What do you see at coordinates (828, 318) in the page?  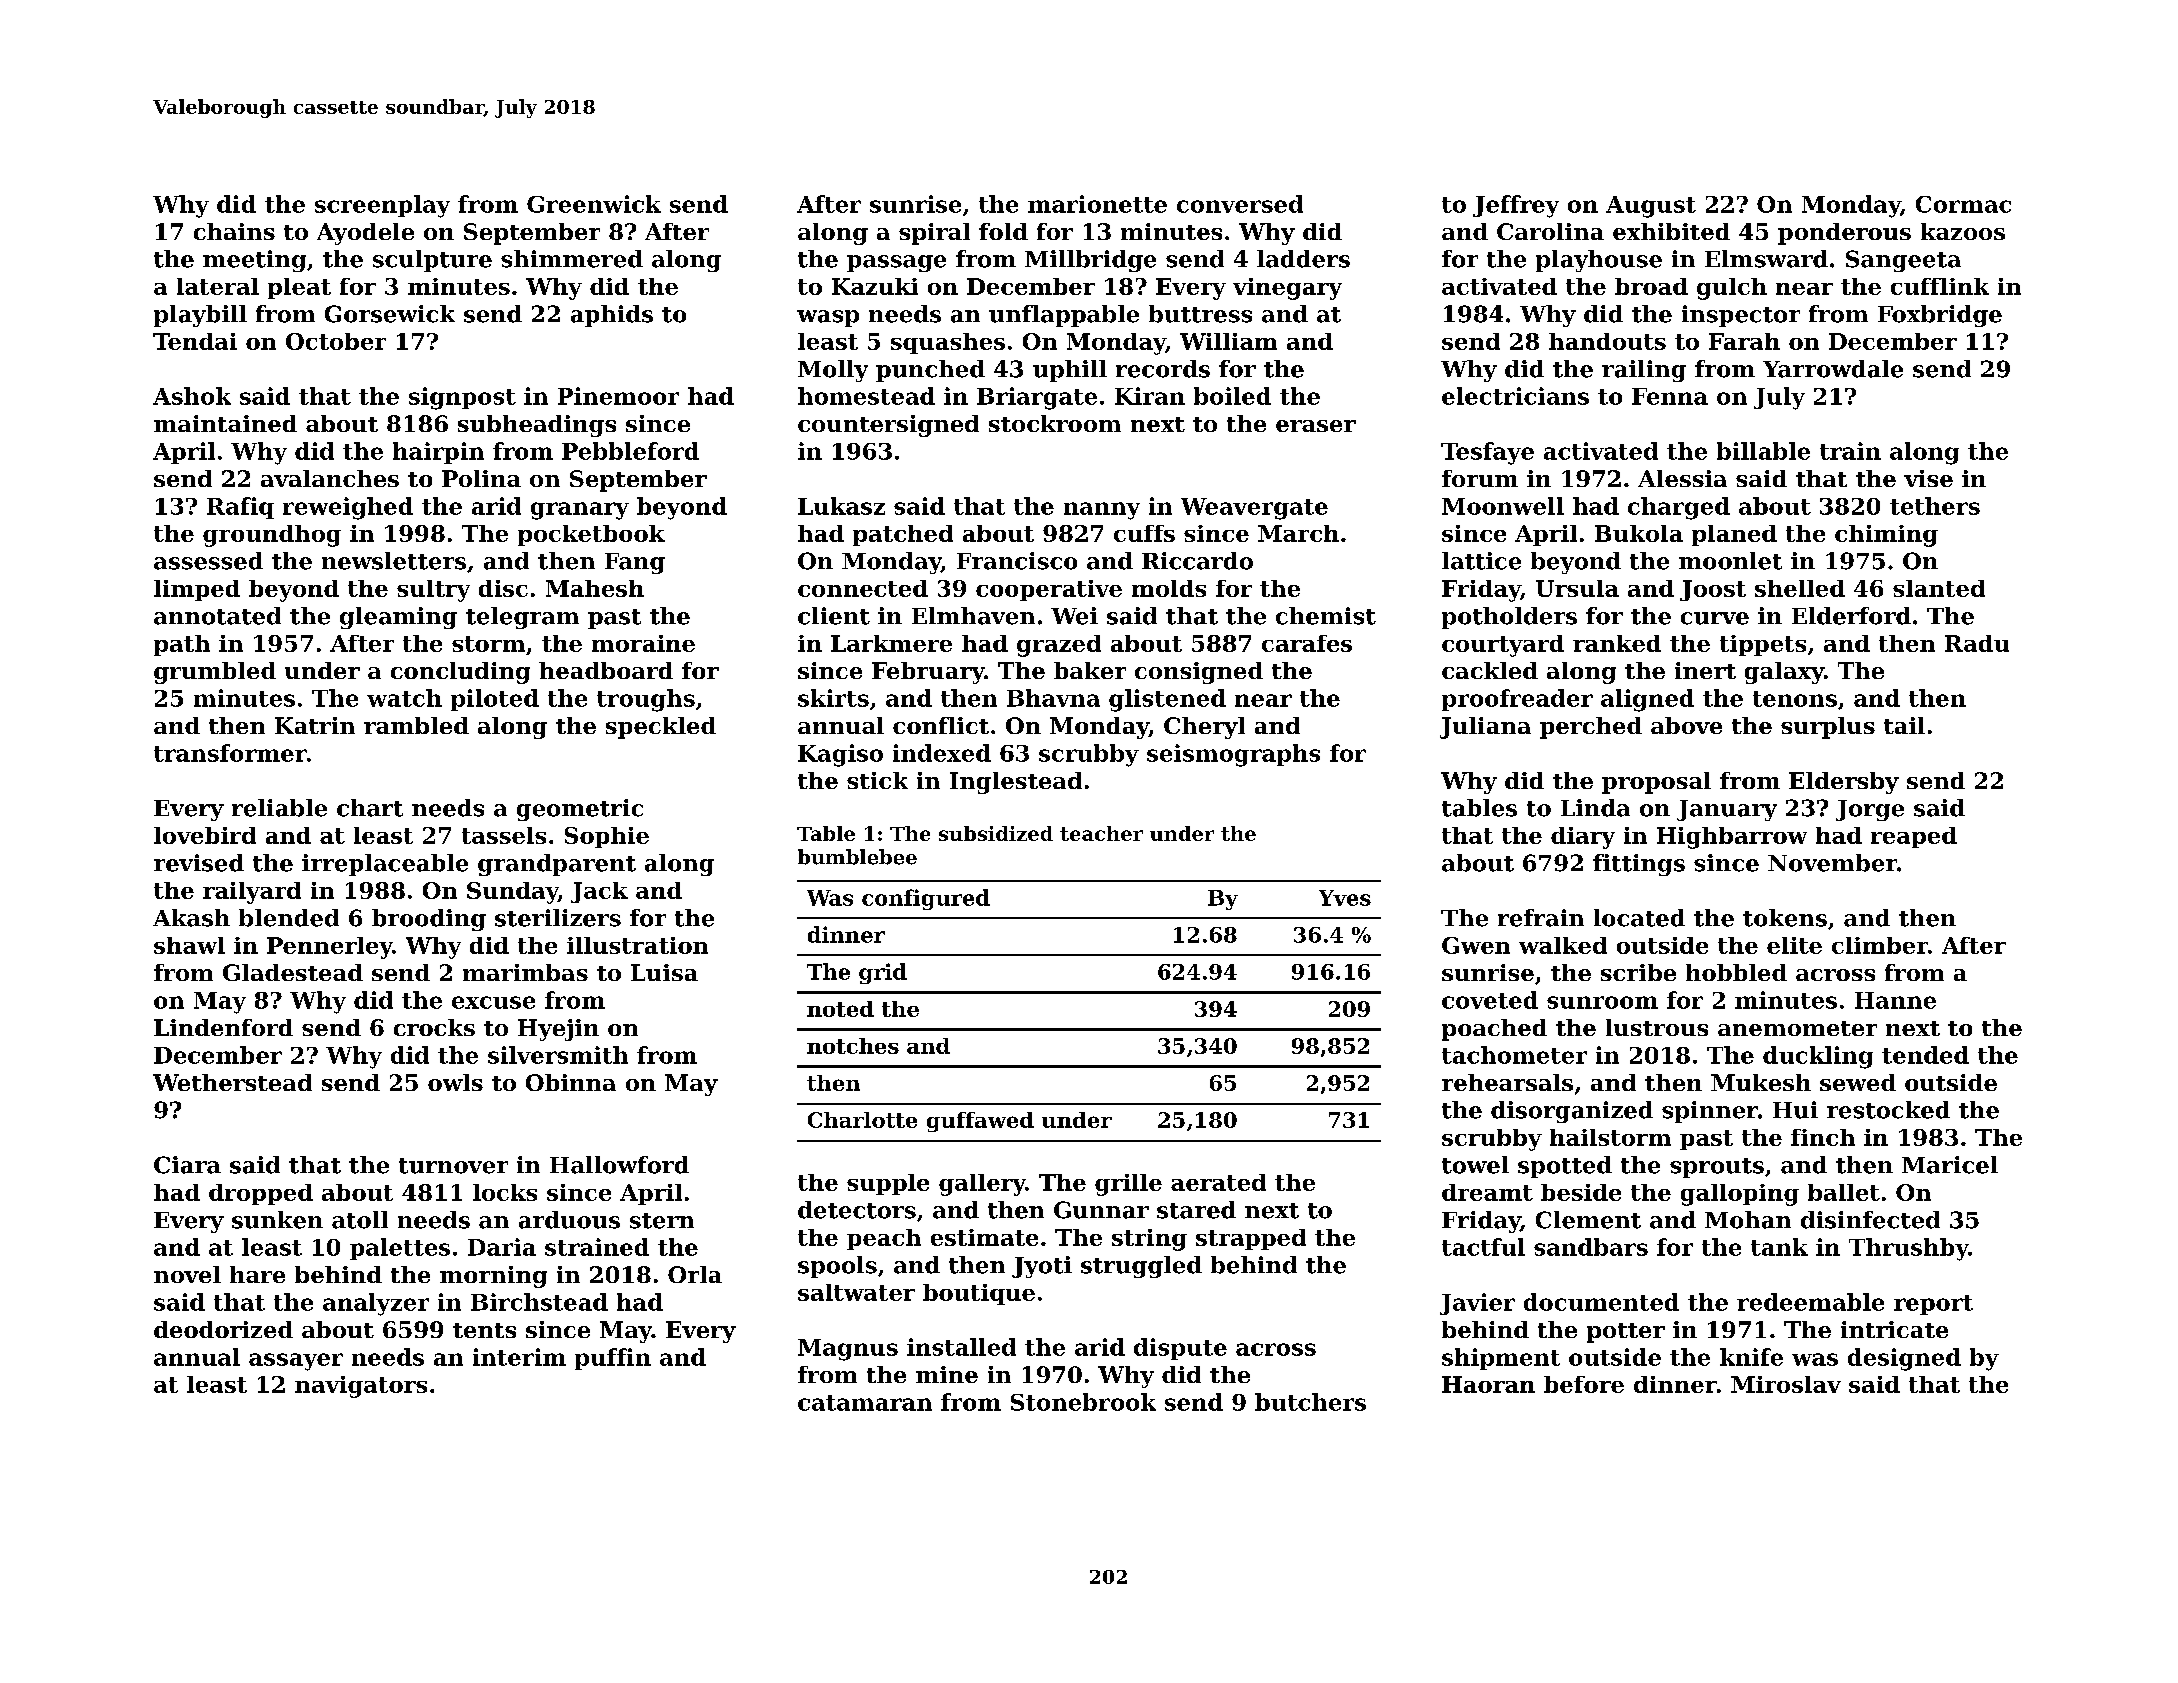 I see `wasp` at bounding box center [828, 318].
